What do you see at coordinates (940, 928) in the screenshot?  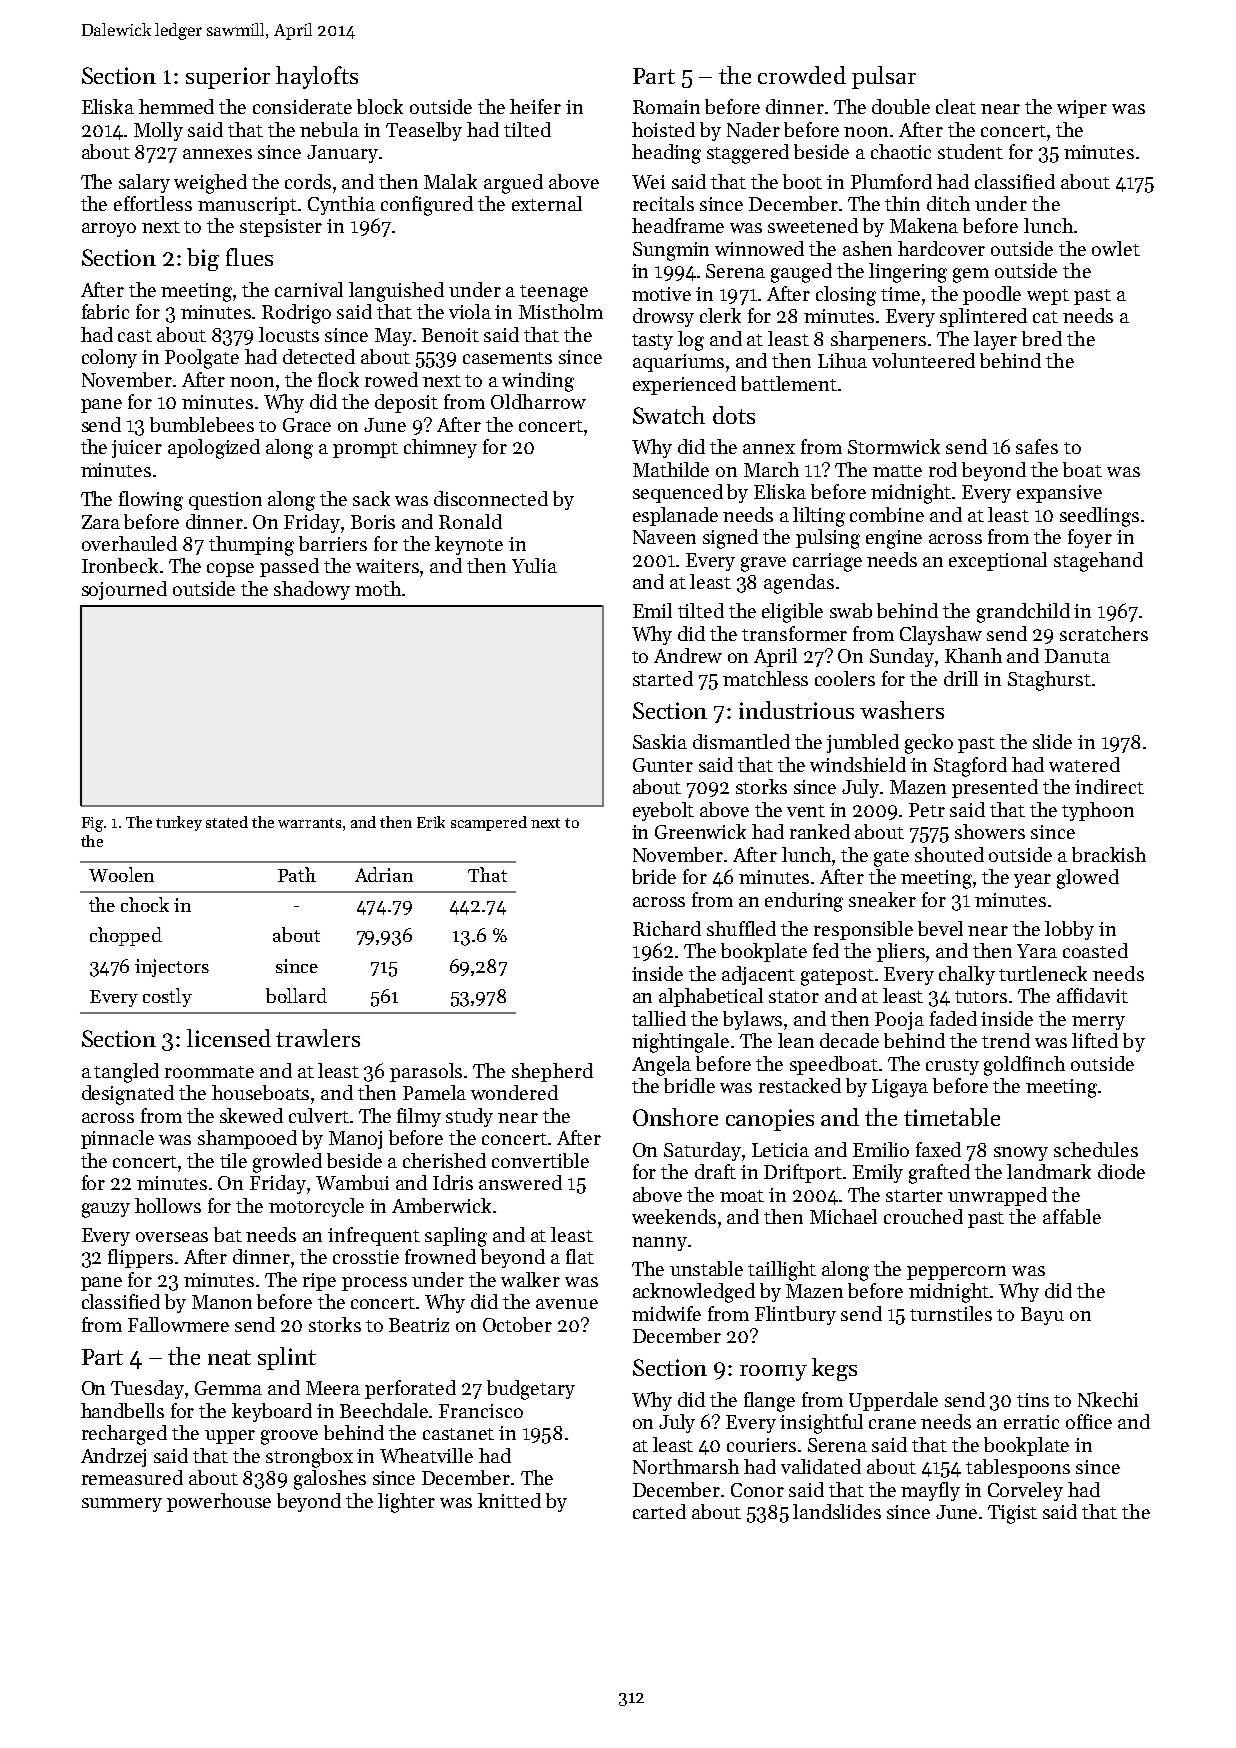 I see `bevel` at bounding box center [940, 928].
